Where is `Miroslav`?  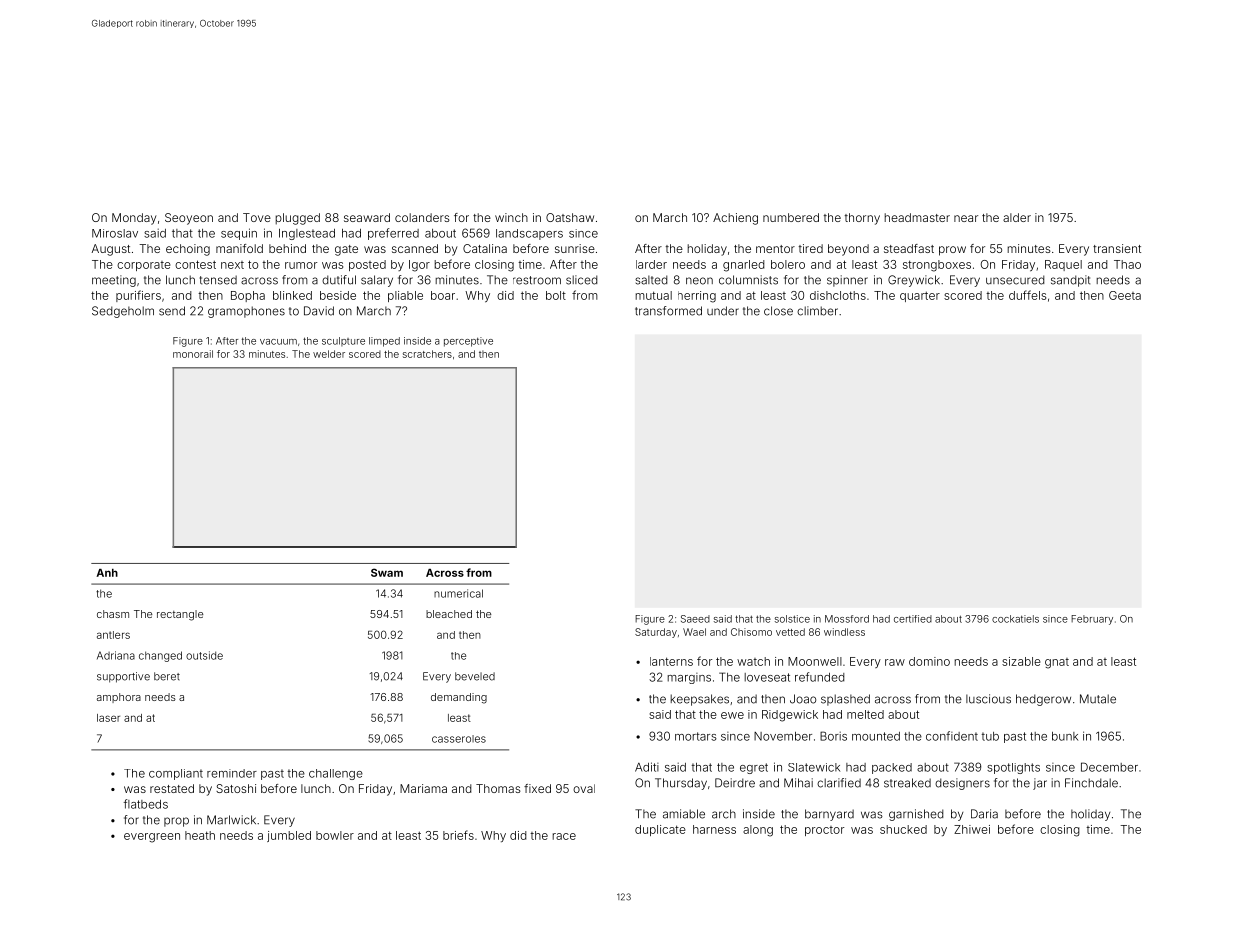 Miroslav is located at coordinates (115, 233).
